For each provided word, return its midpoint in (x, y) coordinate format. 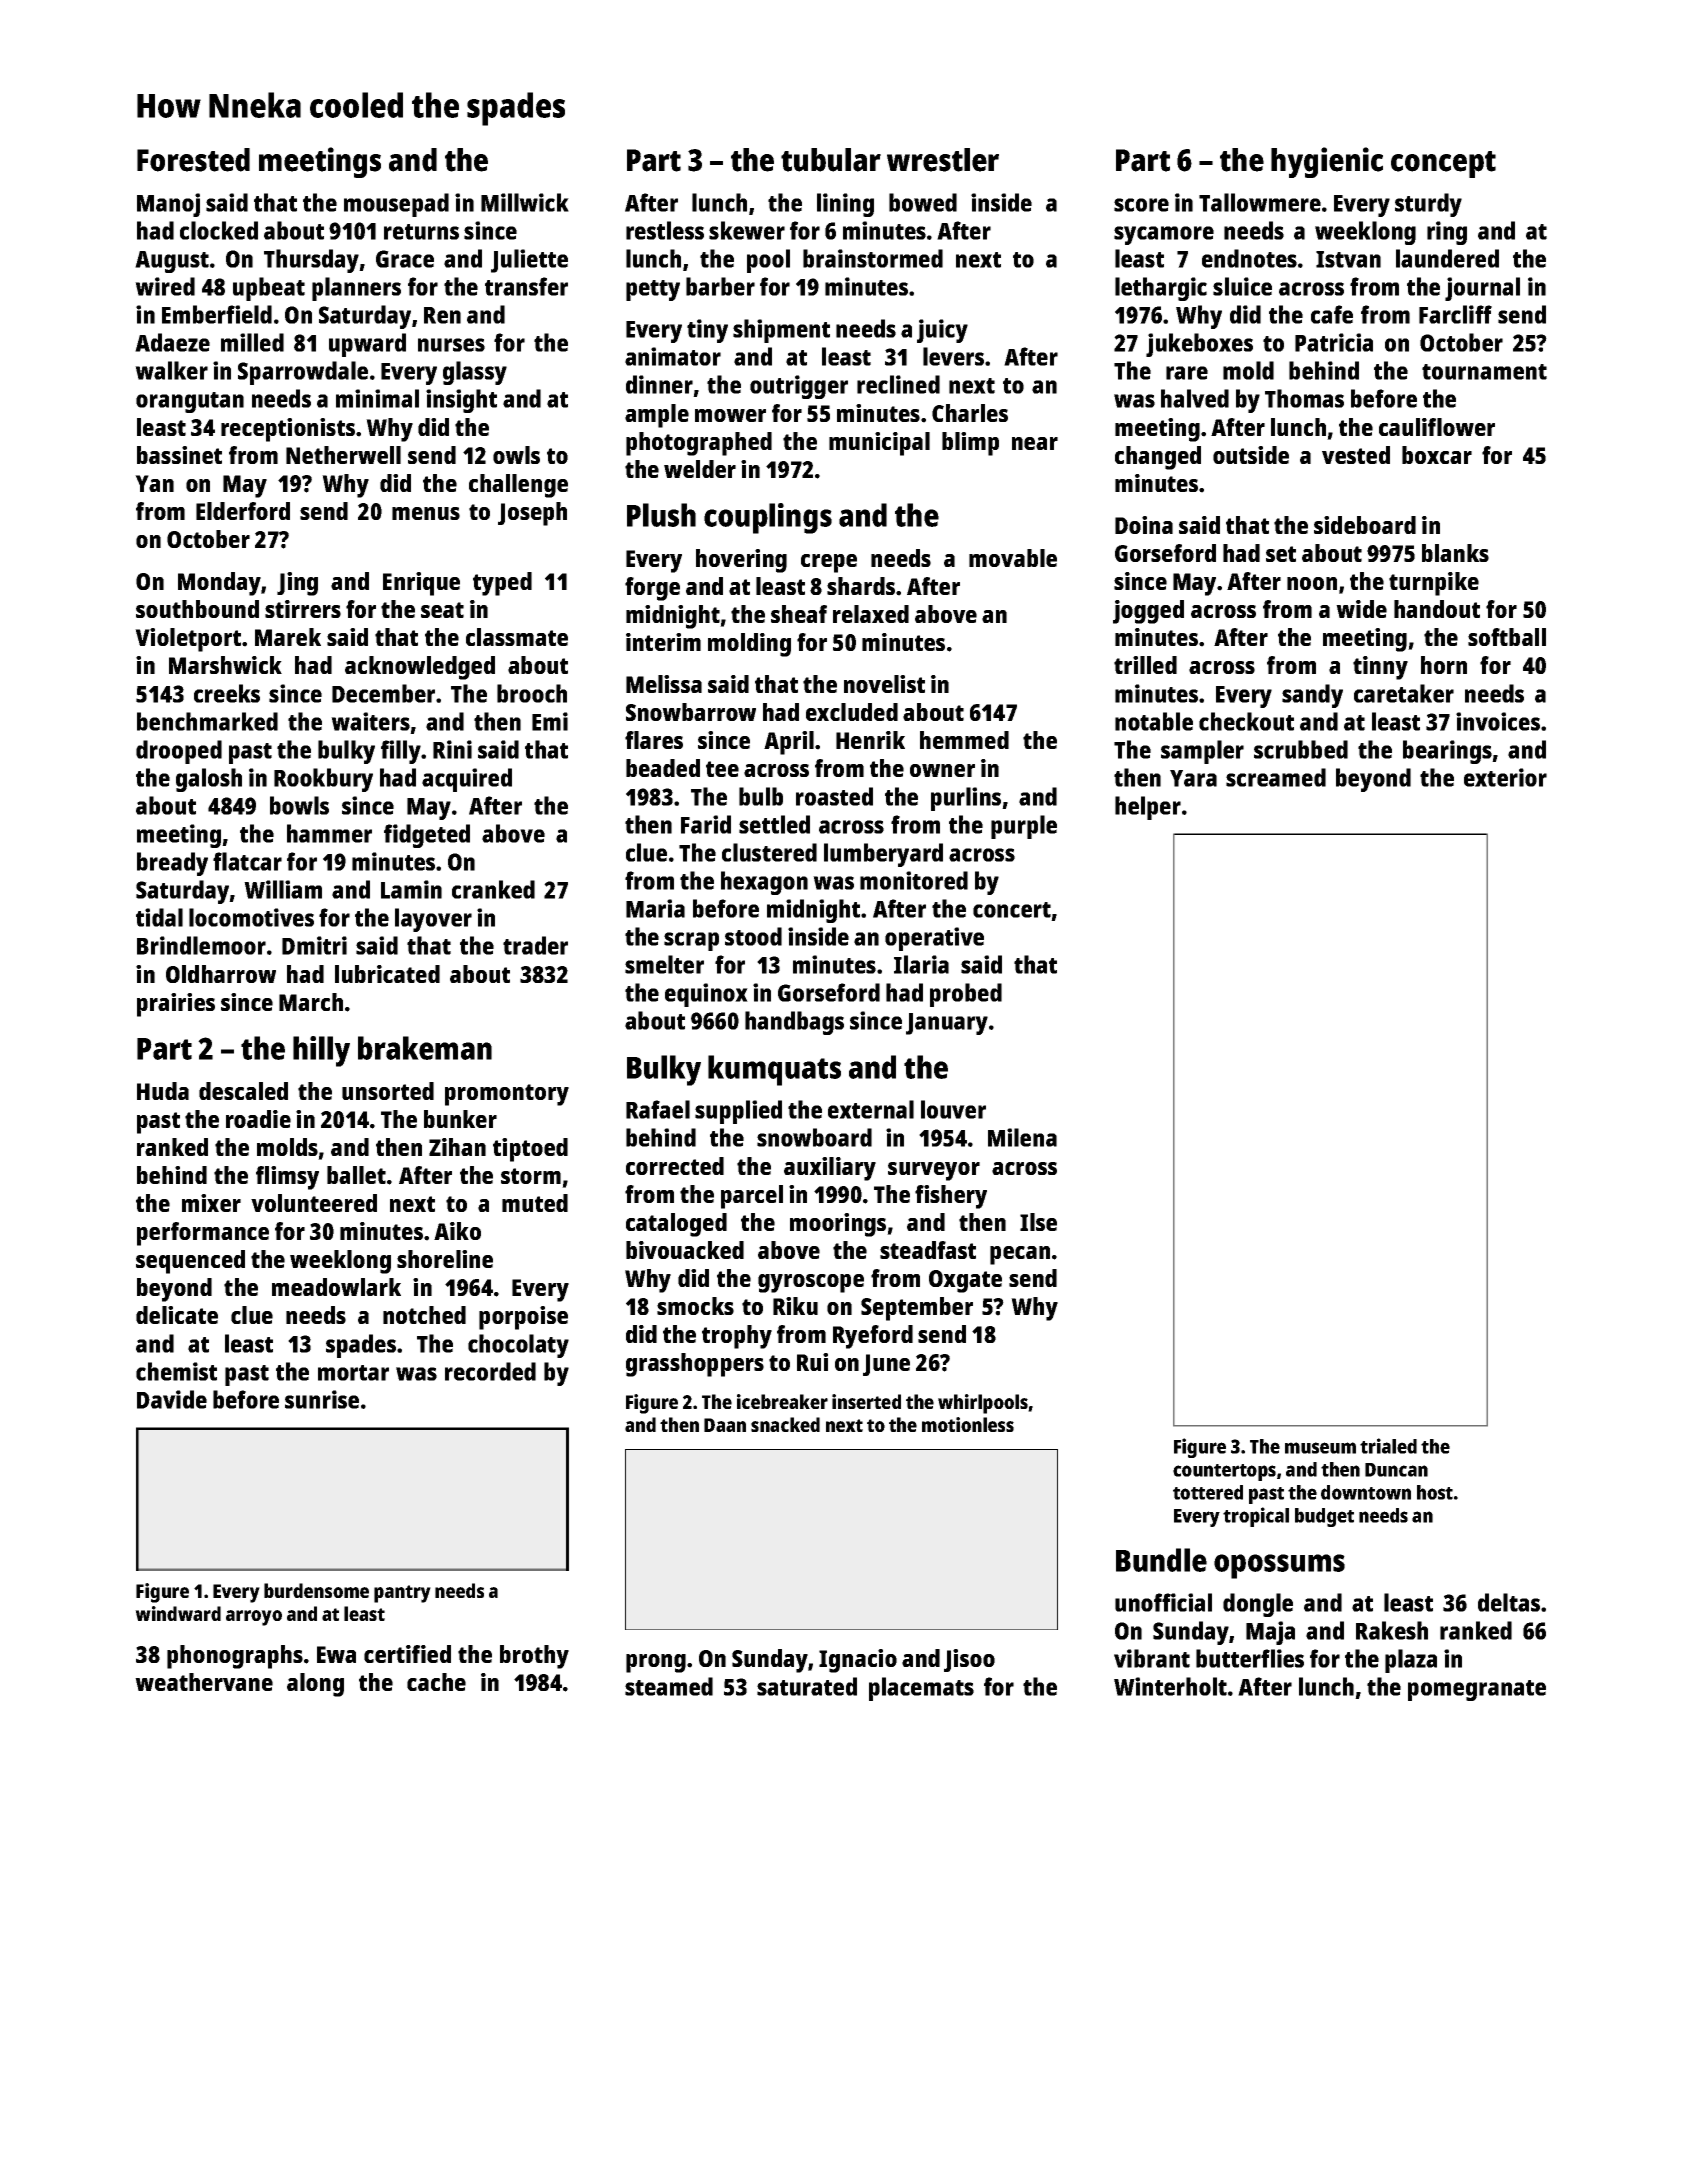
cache (436, 1682)
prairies (176, 1005)
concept (1443, 164)
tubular (831, 160)
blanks (1455, 553)
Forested (193, 160)
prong (656, 1663)
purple (1024, 827)
